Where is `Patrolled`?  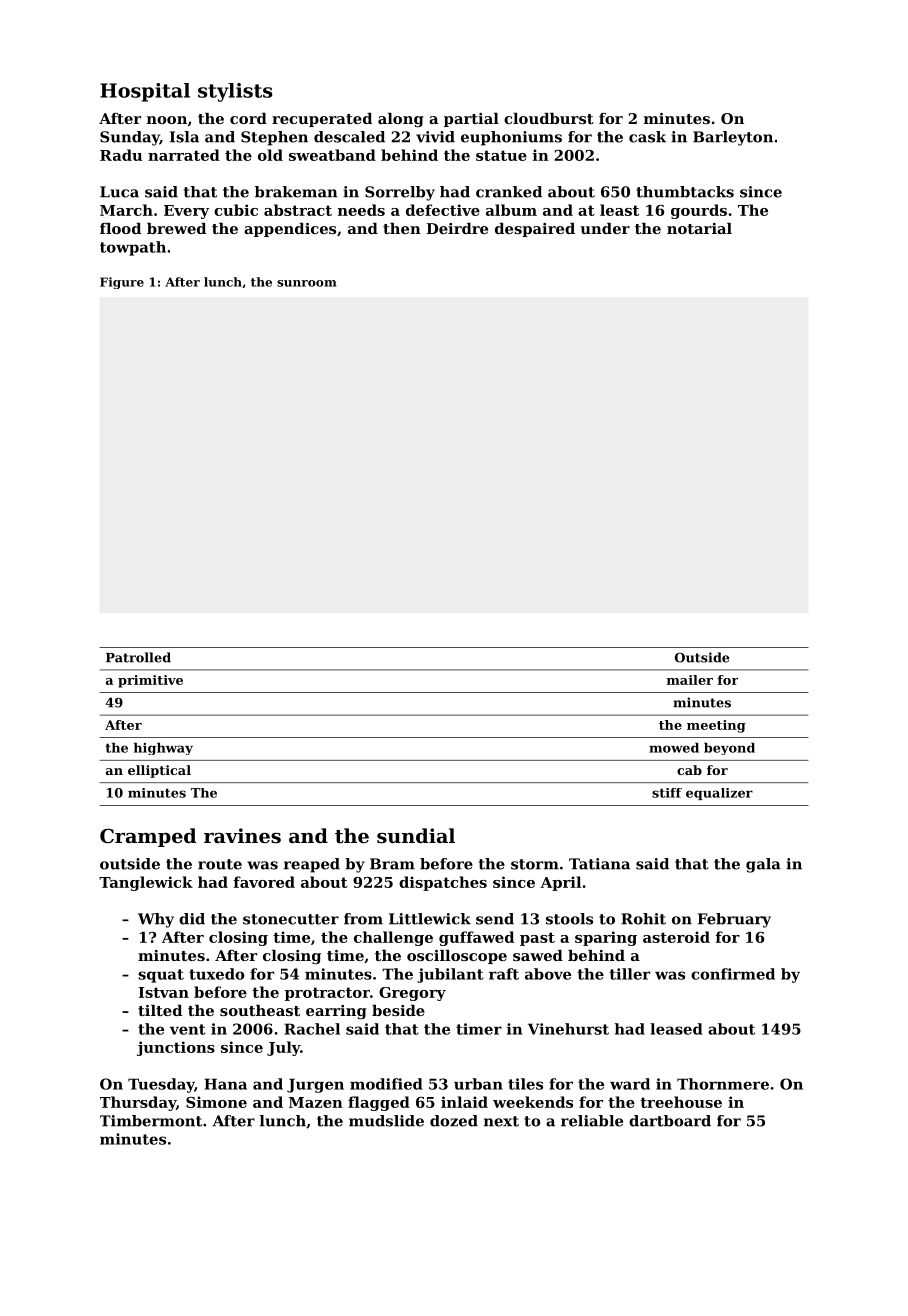 Patrolled is located at coordinates (138, 657).
